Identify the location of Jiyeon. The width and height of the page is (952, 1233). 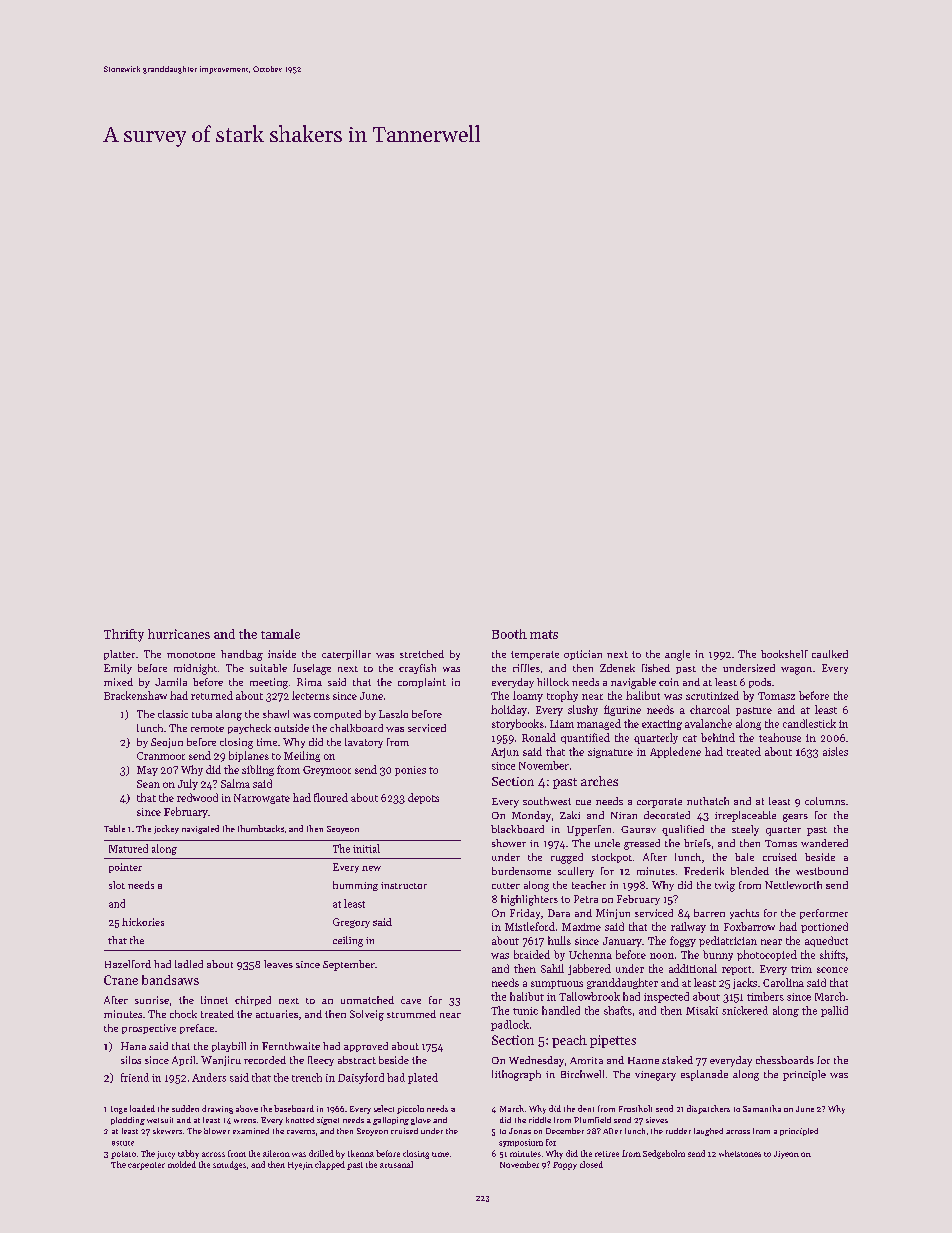
(786, 1155).
